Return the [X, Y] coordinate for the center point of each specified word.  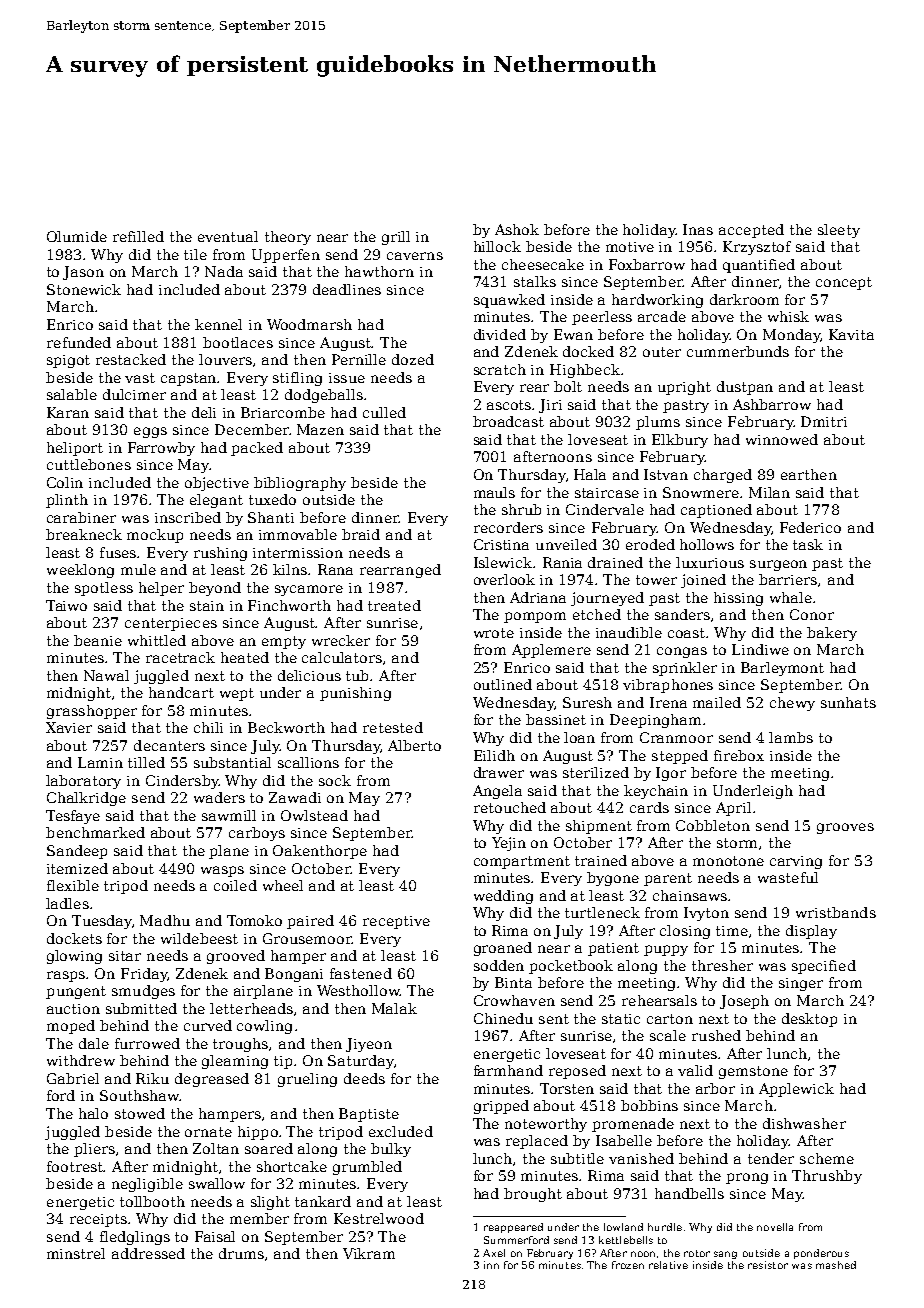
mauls [494, 492]
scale [668, 1035]
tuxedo [272, 499]
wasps [222, 871]
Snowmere [701, 492]
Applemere [551, 651]
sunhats [848, 702]
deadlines [347, 289]
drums [241, 1253]
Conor [812, 614]
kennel [218, 324]
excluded [401, 1131]
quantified [759, 266]
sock [335, 780]
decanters [169, 745]
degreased [212, 1080]
